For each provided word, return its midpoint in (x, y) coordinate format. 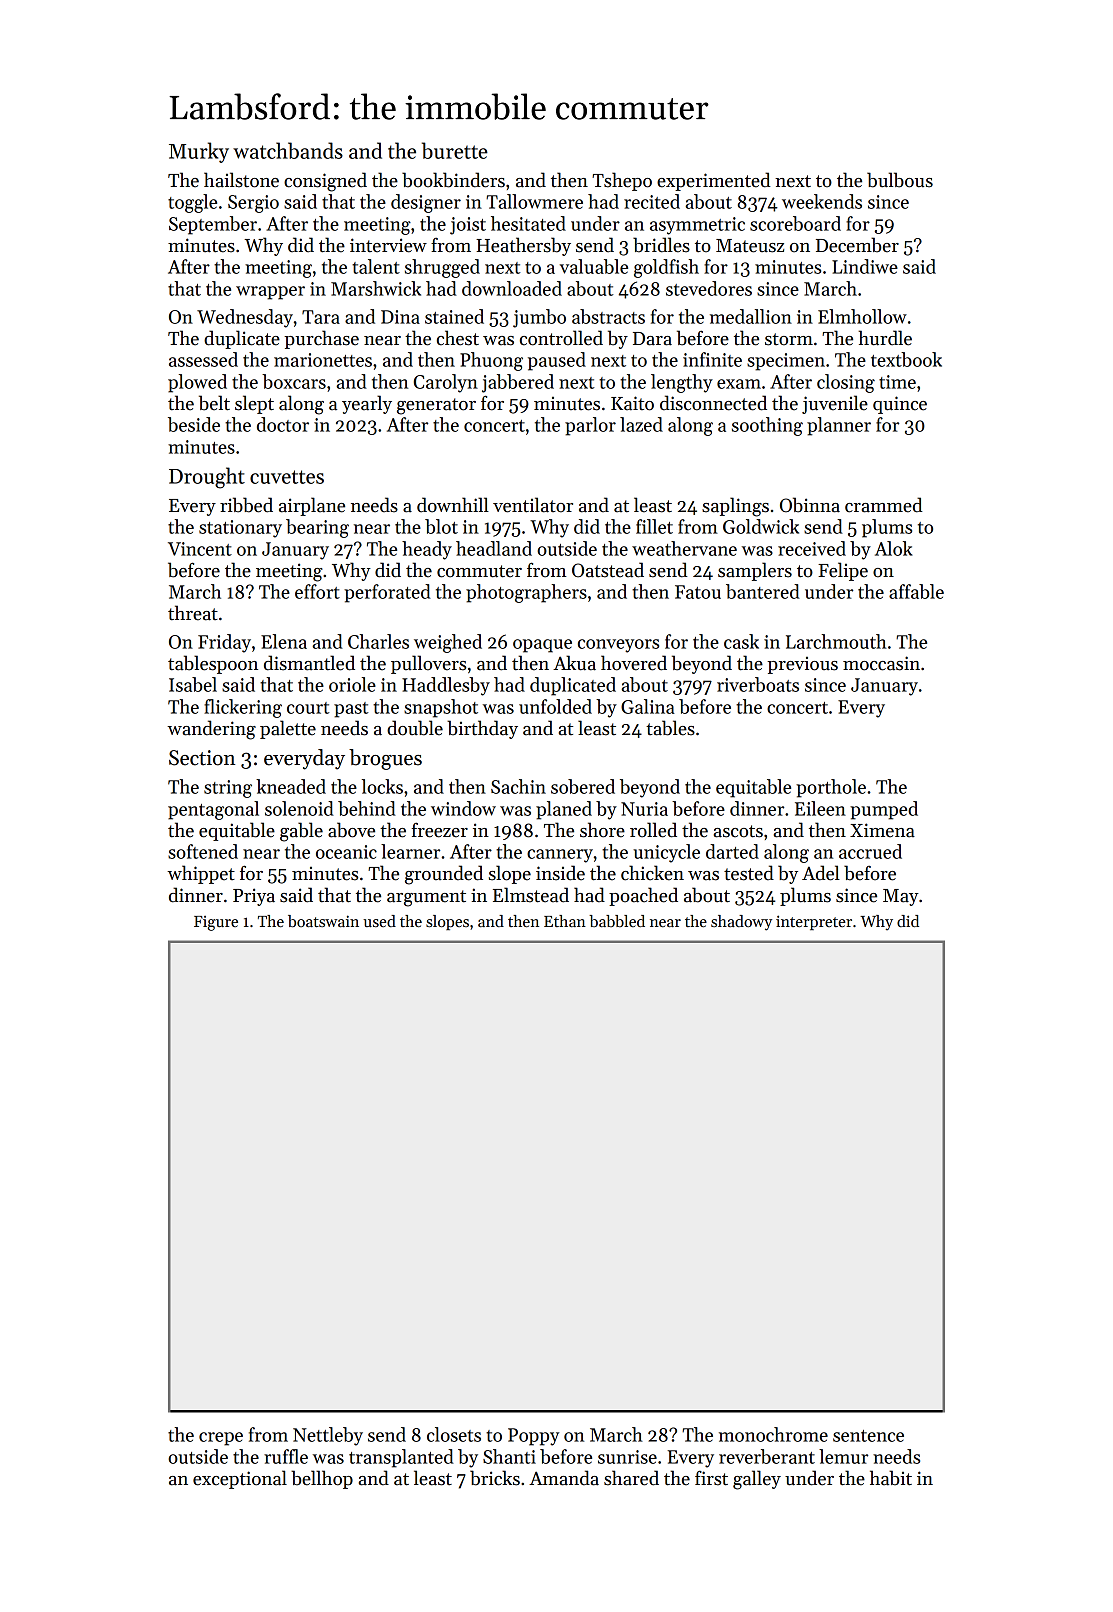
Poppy (533, 1437)
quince (900, 405)
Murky (199, 152)
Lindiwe (865, 266)
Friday (224, 643)
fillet (654, 526)
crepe (221, 1439)
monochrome (773, 1434)
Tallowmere (534, 201)
